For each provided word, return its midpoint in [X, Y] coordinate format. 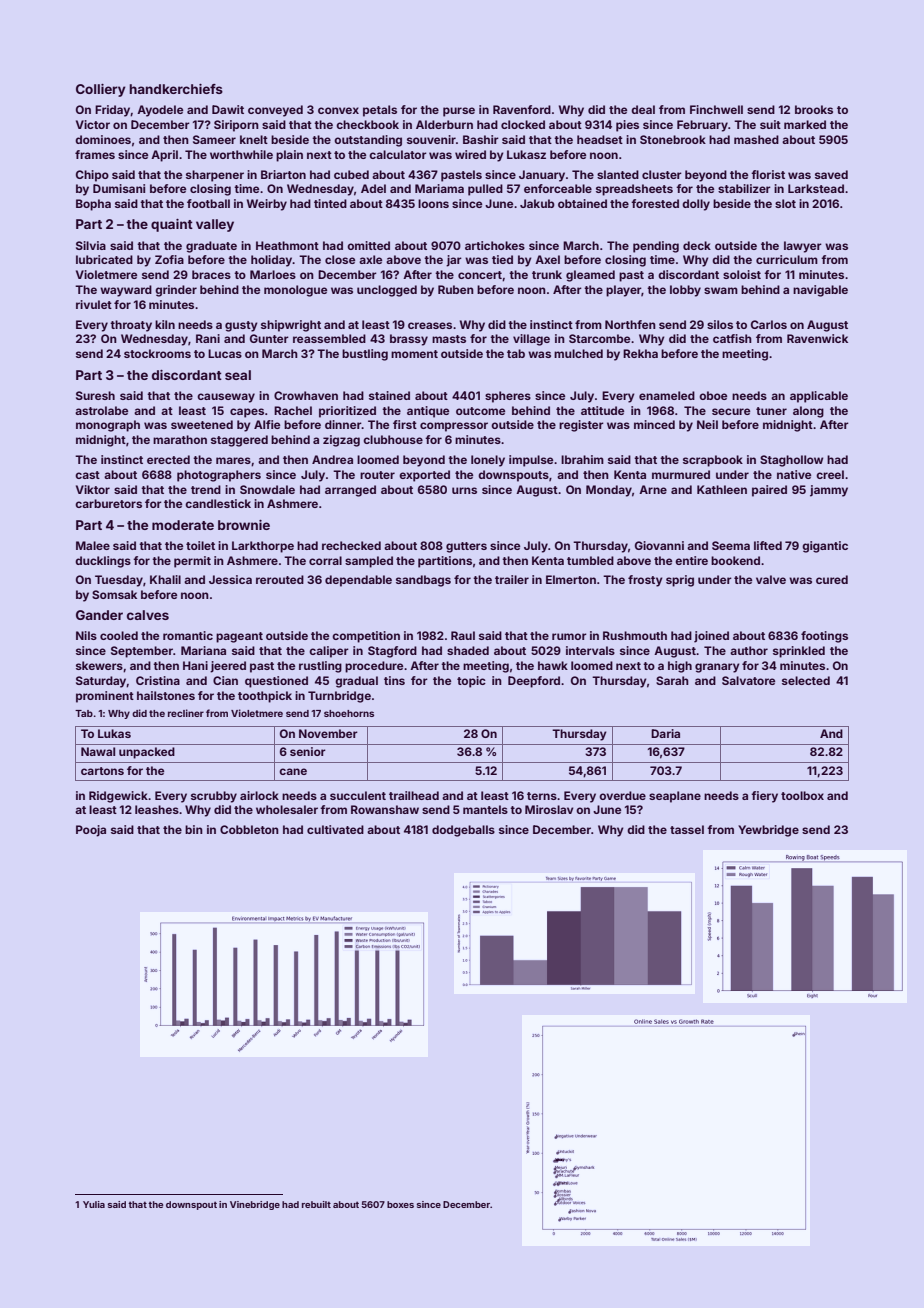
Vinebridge [255, 1205]
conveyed [275, 111]
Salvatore [748, 680]
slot [785, 203]
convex [338, 110]
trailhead [414, 795]
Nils [86, 635]
